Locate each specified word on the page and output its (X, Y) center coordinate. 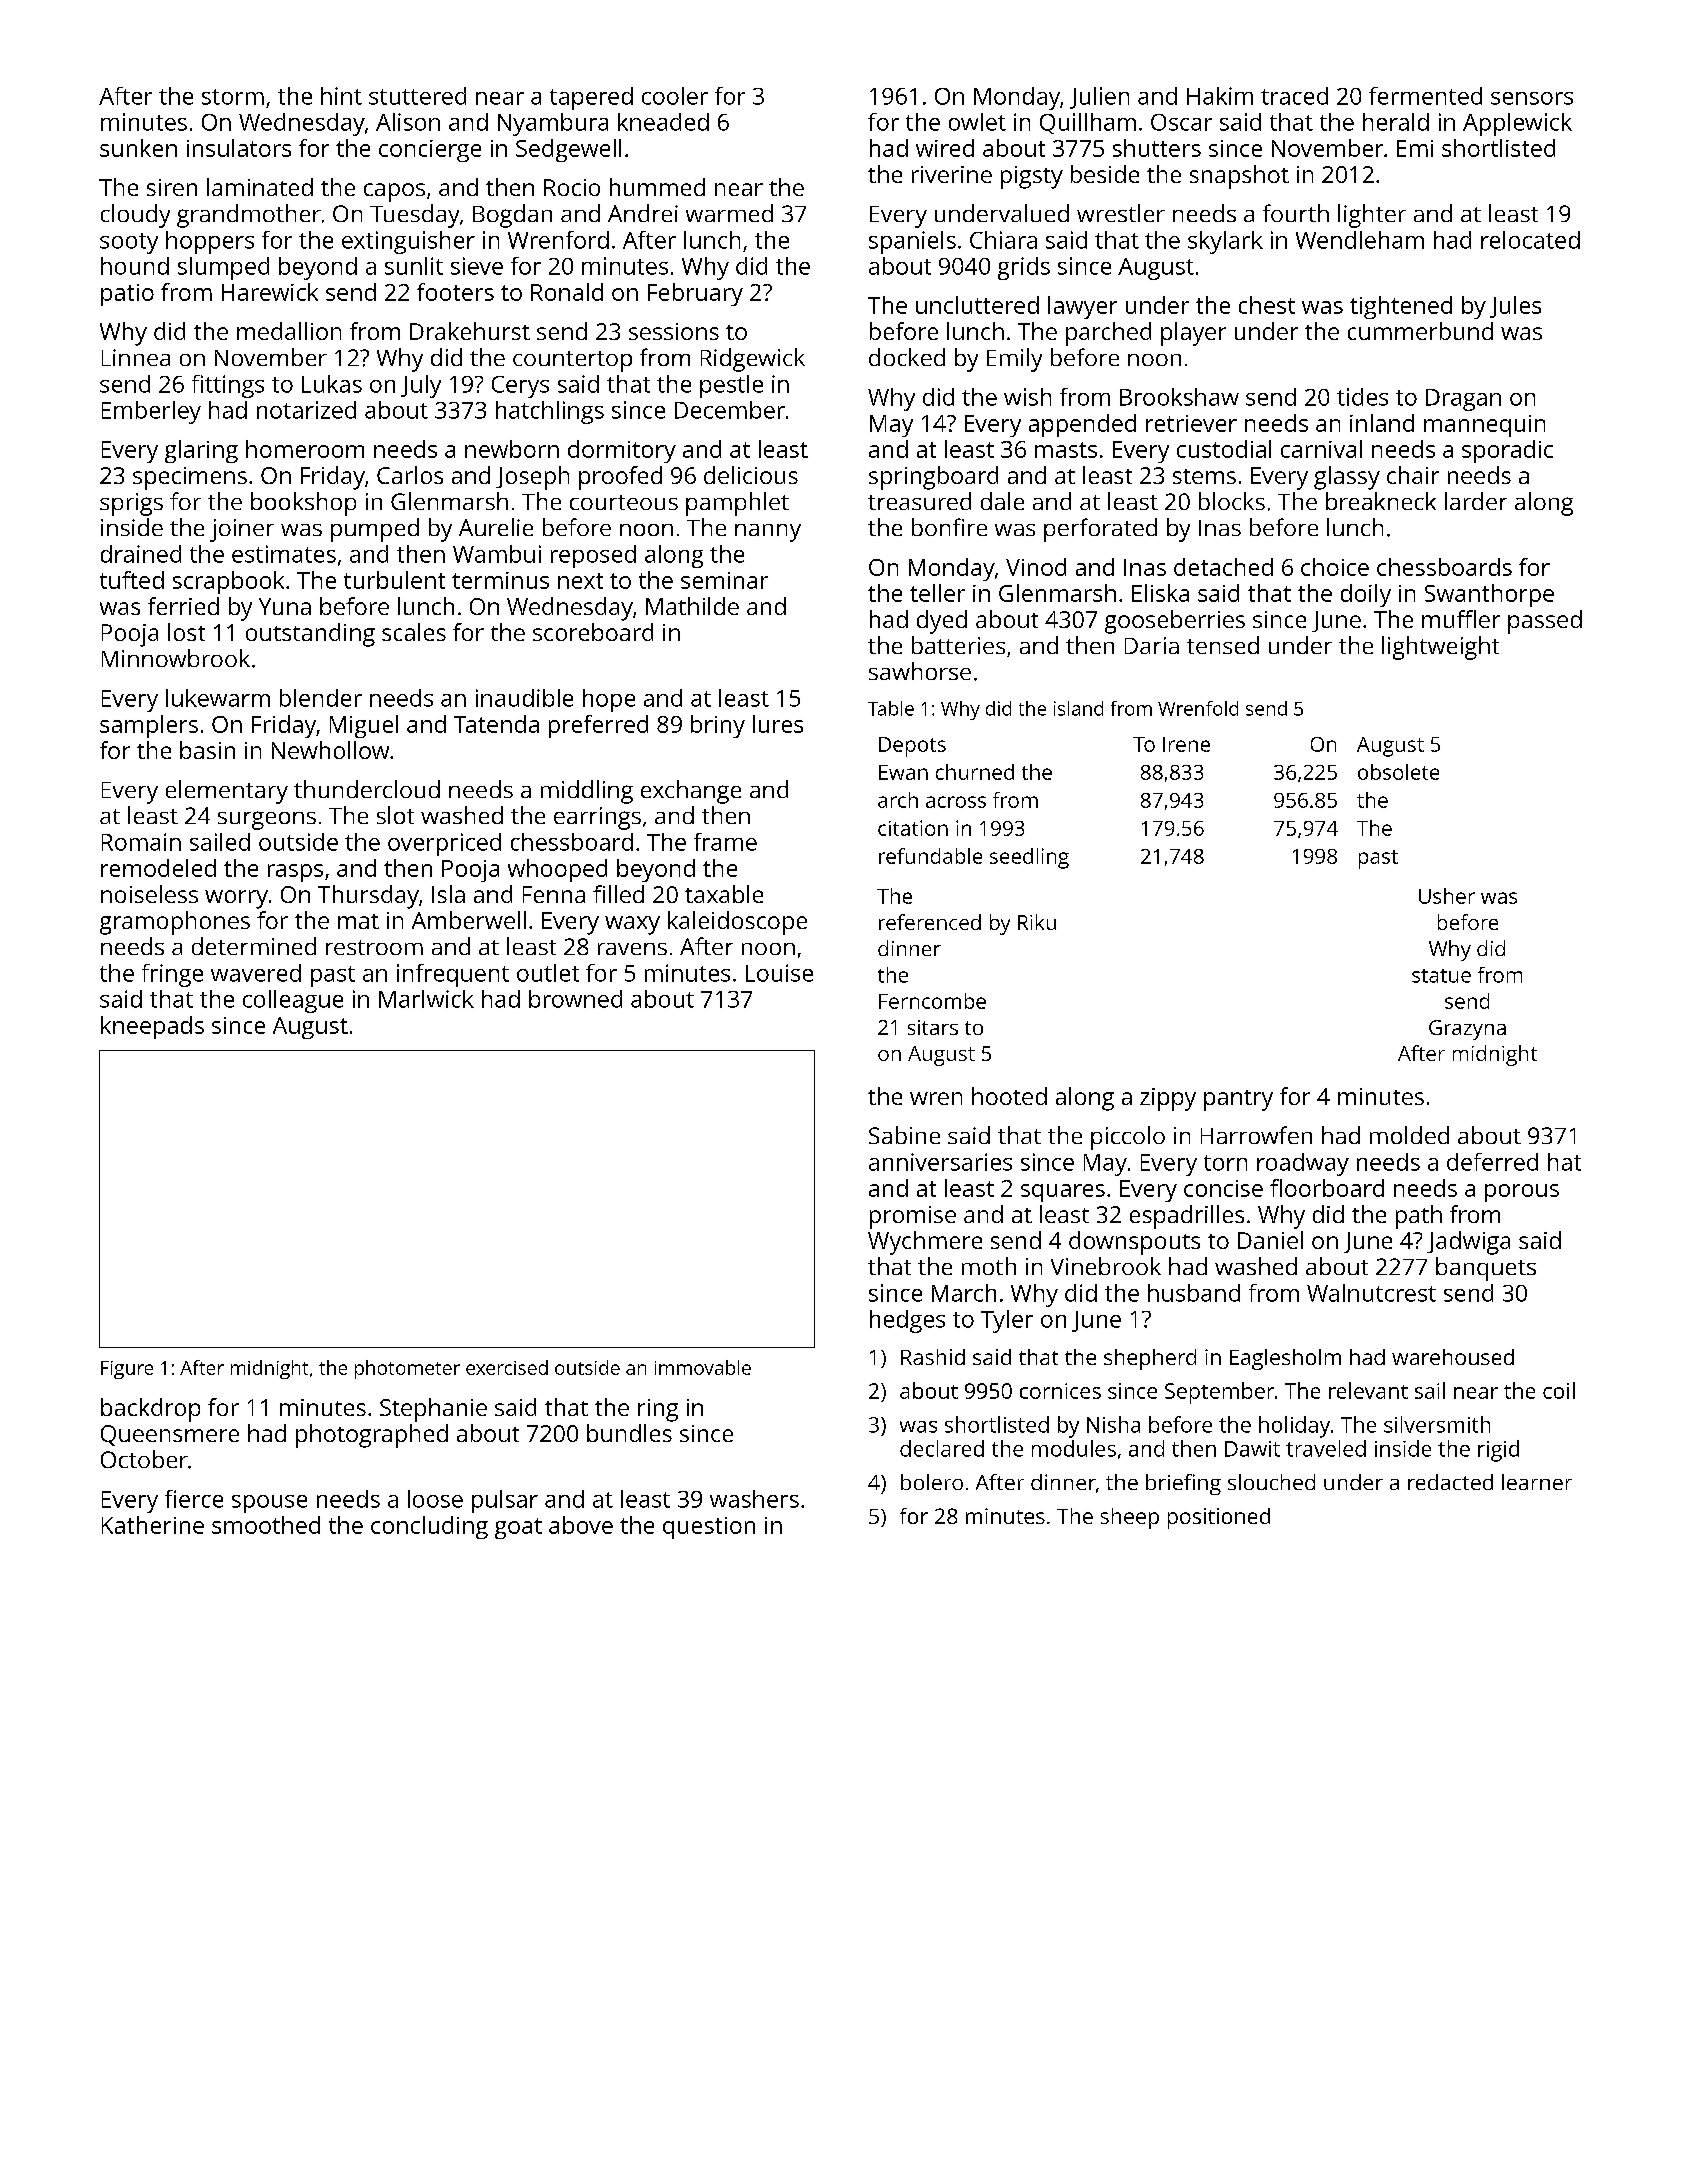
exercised (507, 1367)
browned (575, 999)
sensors (1532, 98)
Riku (1037, 922)
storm (233, 97)
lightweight (1440, 648)
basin (207, 750)
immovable (703, 1367)
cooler (675, 96)
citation (913, 828)
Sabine (904, 1135)
